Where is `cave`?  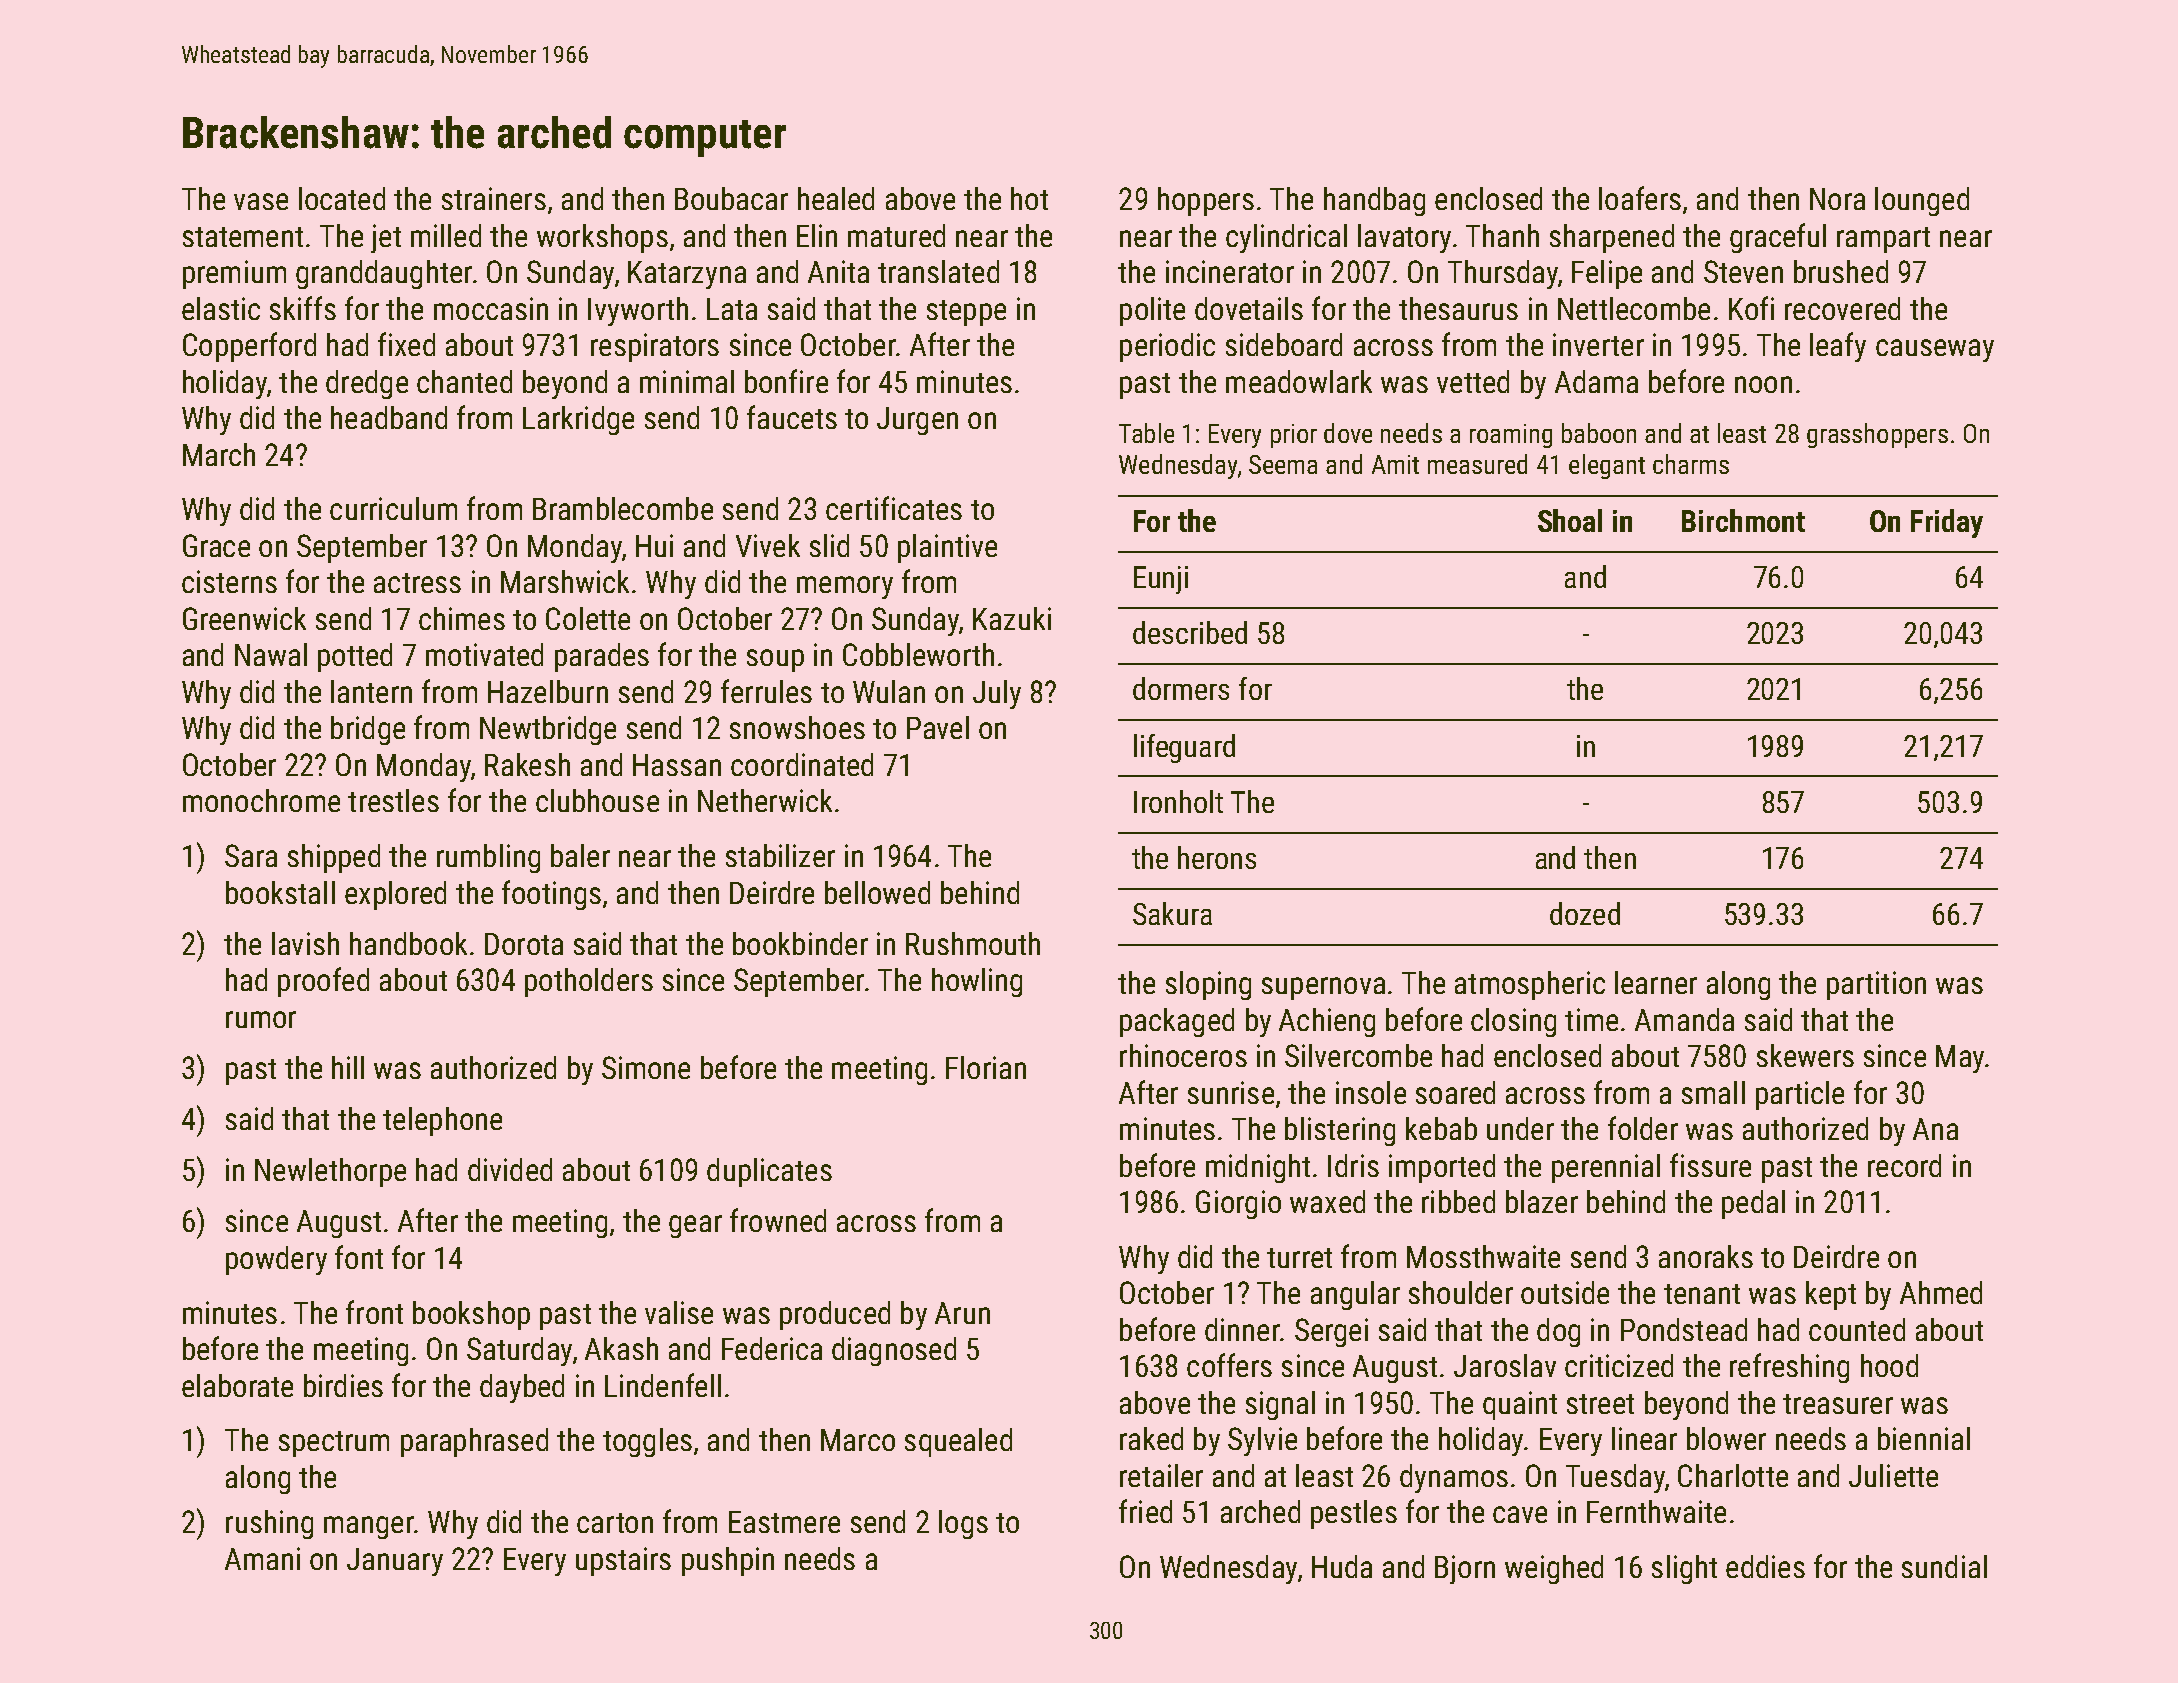
cave is located at coordinates (1520, 1514).
